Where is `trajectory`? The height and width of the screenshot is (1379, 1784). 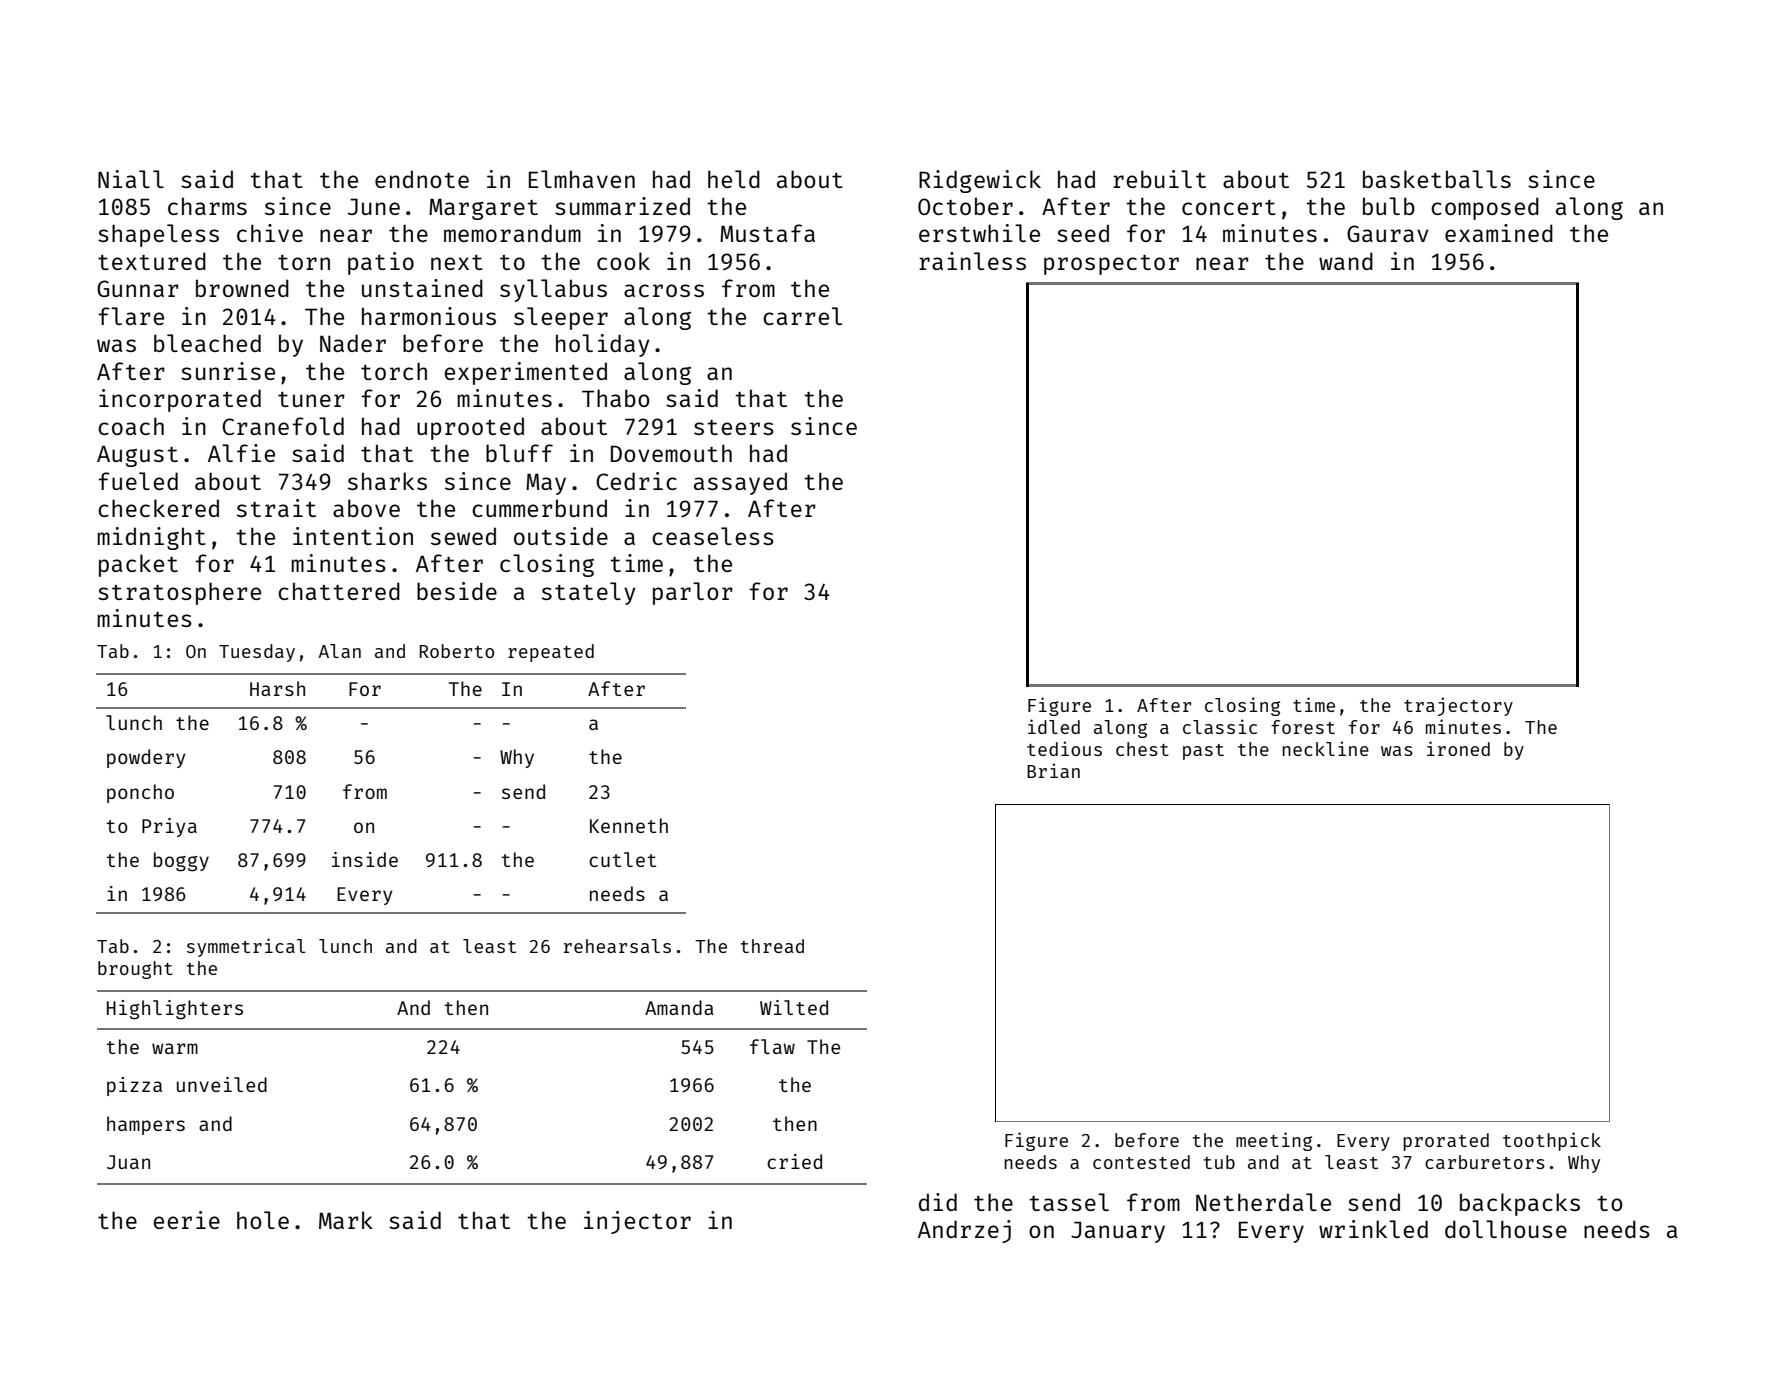
trajectory is located at coordinates (1458, 706).
